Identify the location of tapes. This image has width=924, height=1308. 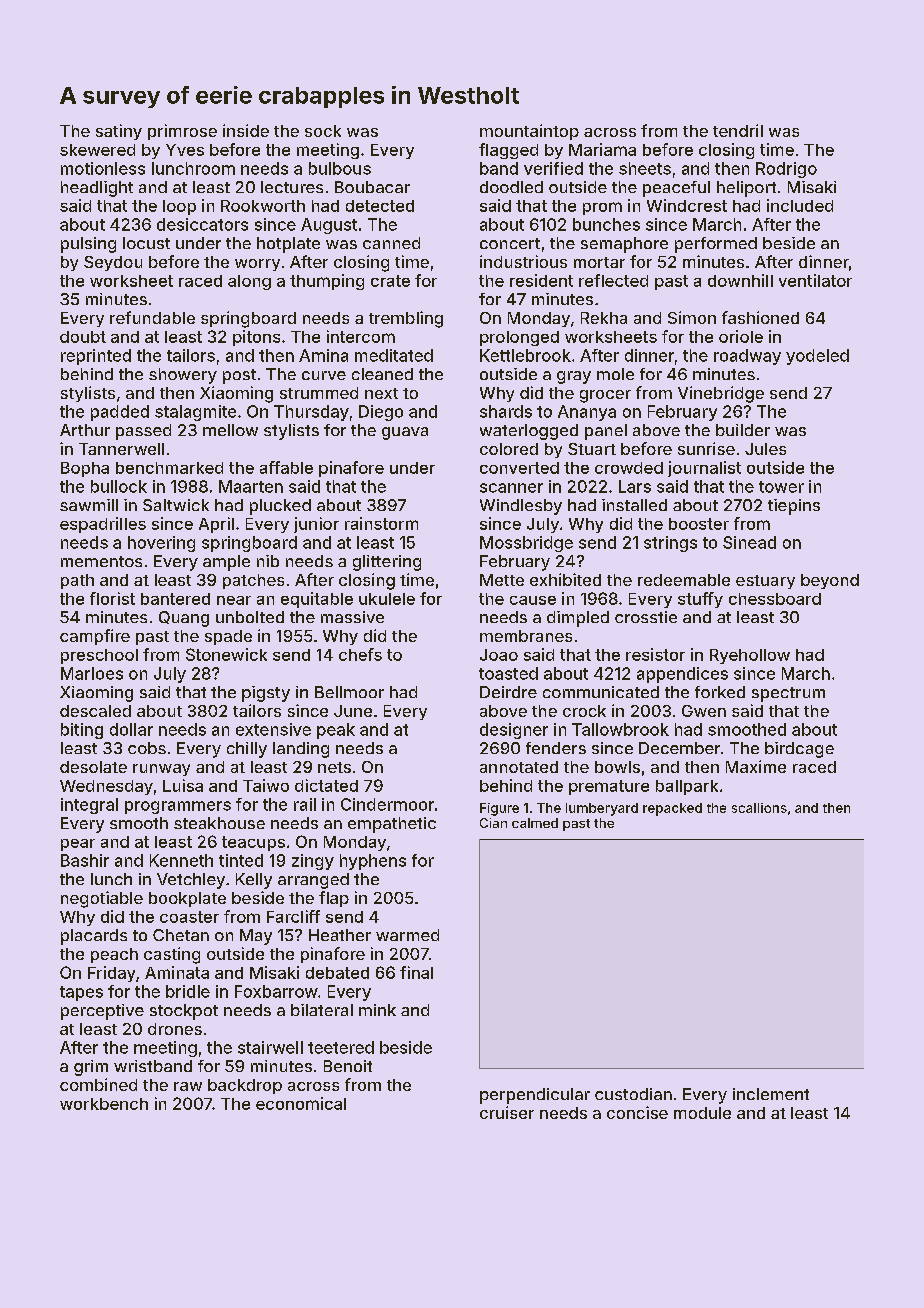
(81, 993).
